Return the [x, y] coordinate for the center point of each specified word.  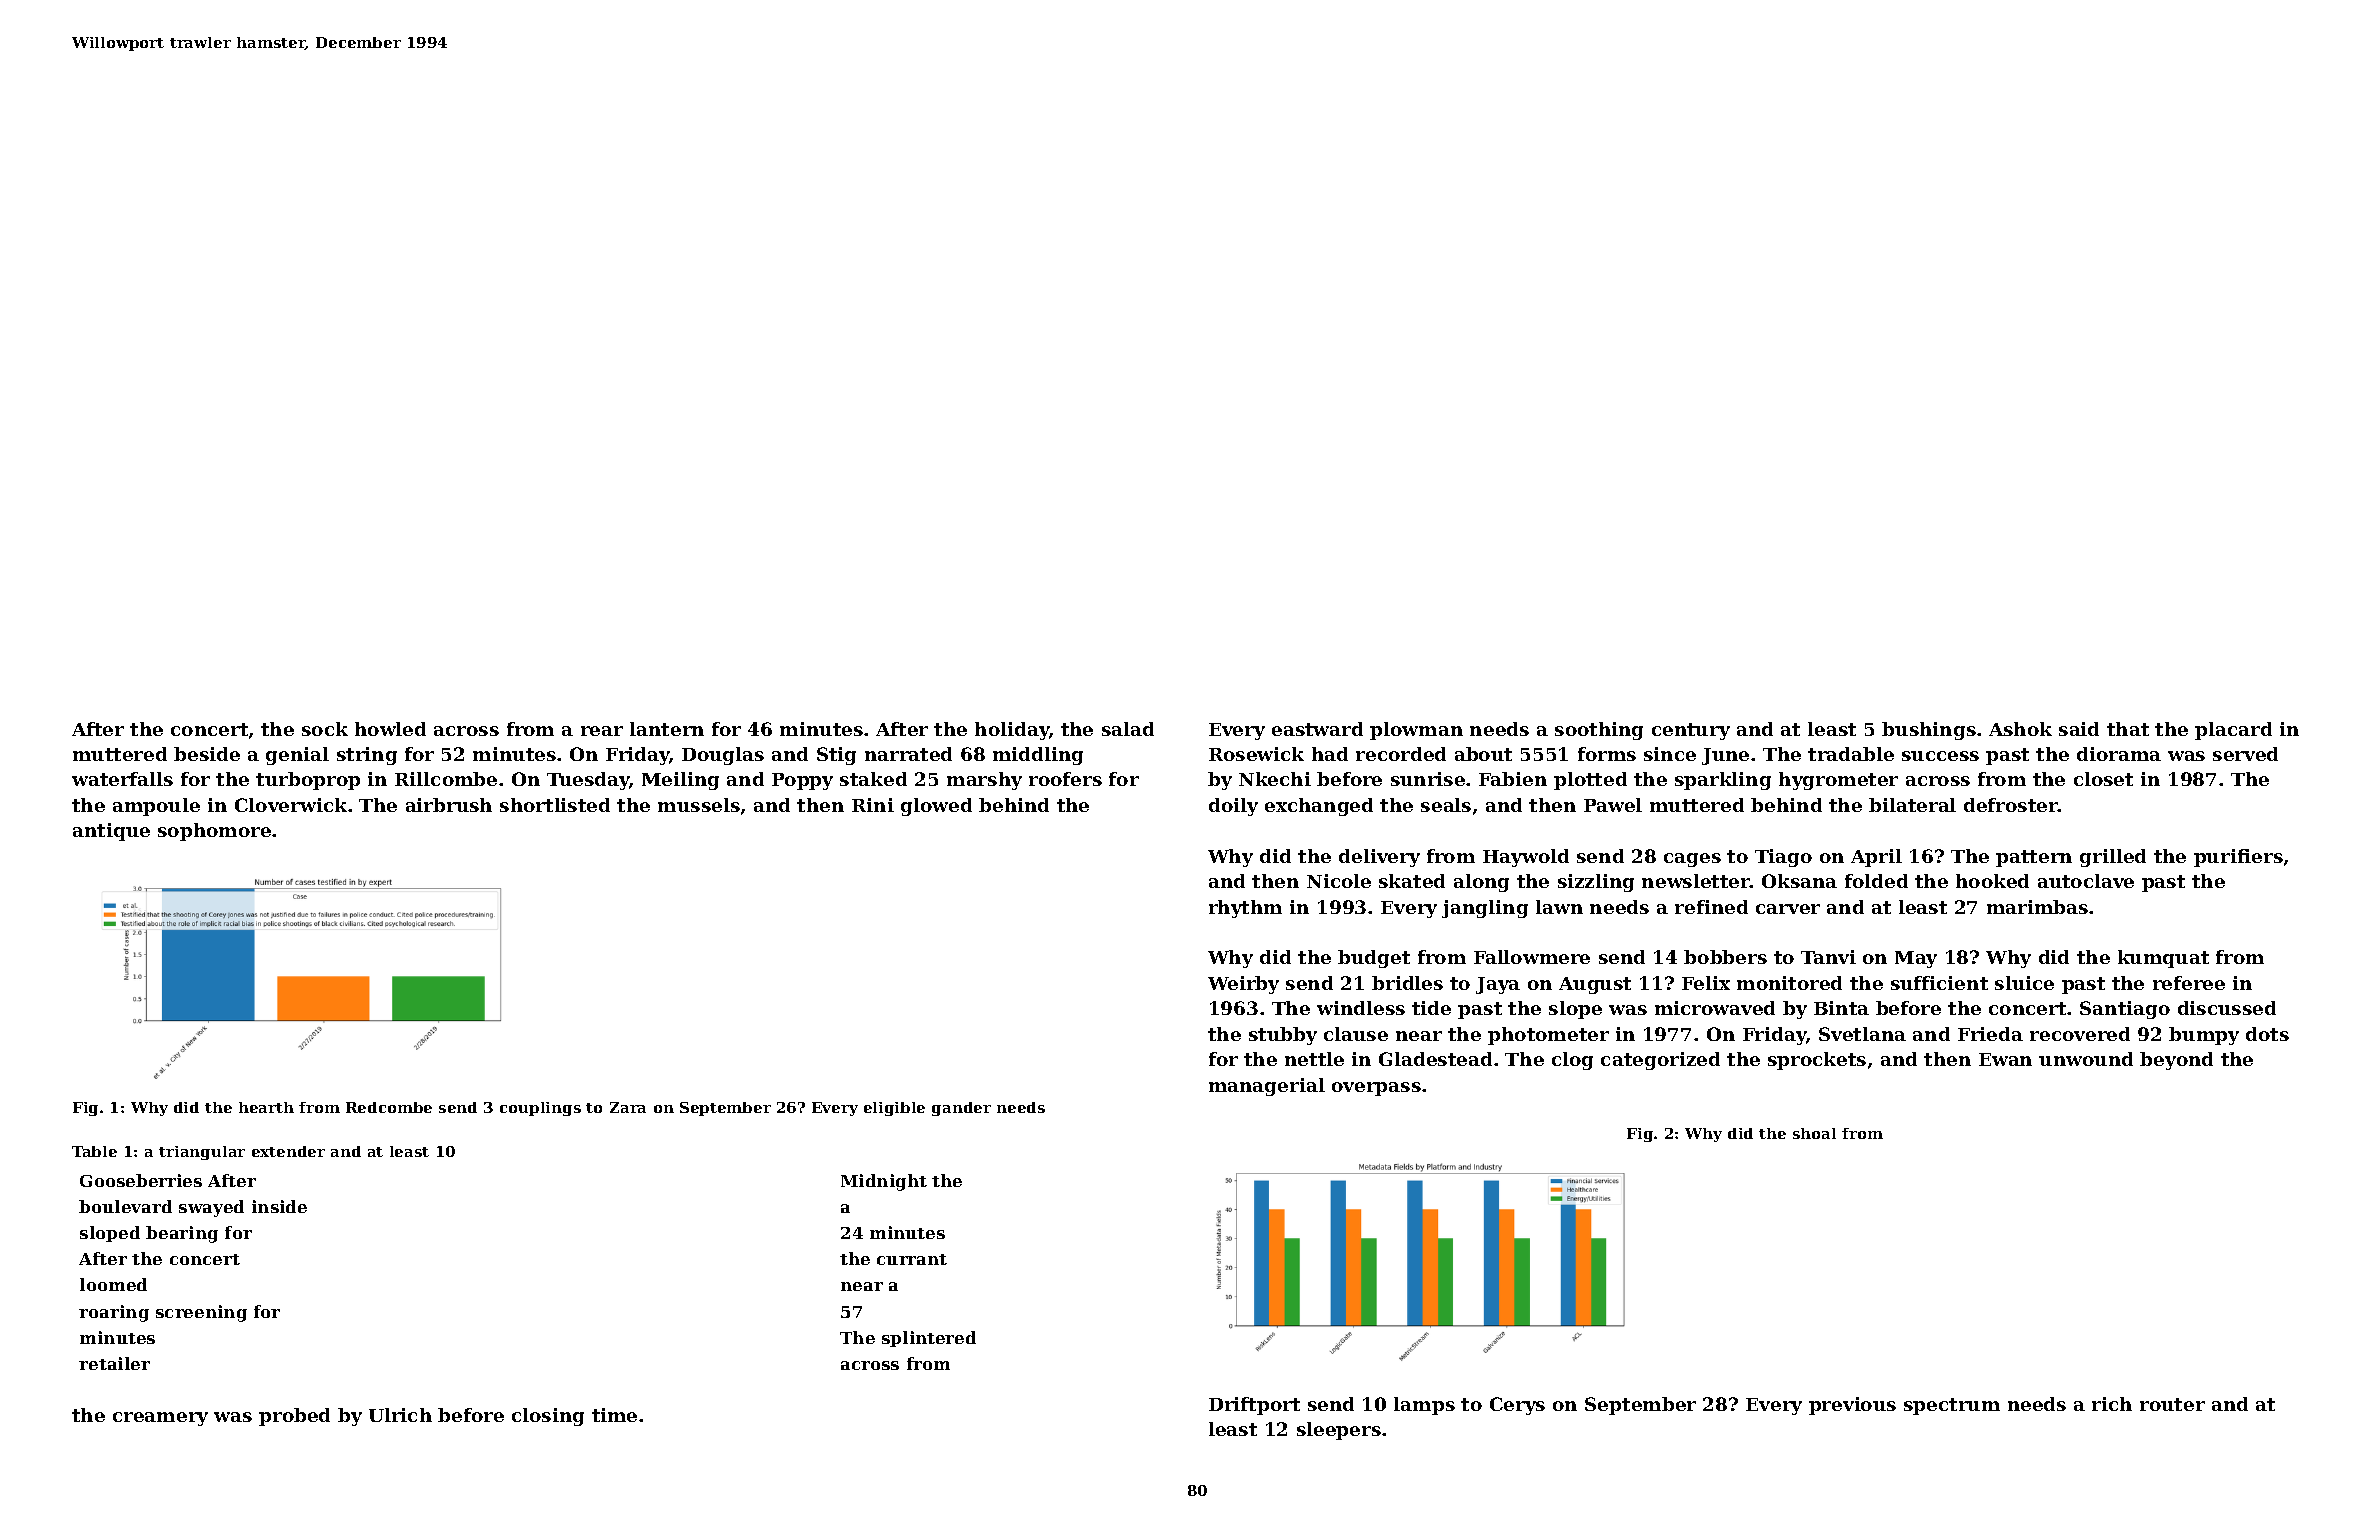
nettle [1314, 1059]
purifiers [2238, 858]
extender [288, 1151]
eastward [1317, 729]
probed [294, 1417]
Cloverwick [291, 805]
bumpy [2204, 1036]
